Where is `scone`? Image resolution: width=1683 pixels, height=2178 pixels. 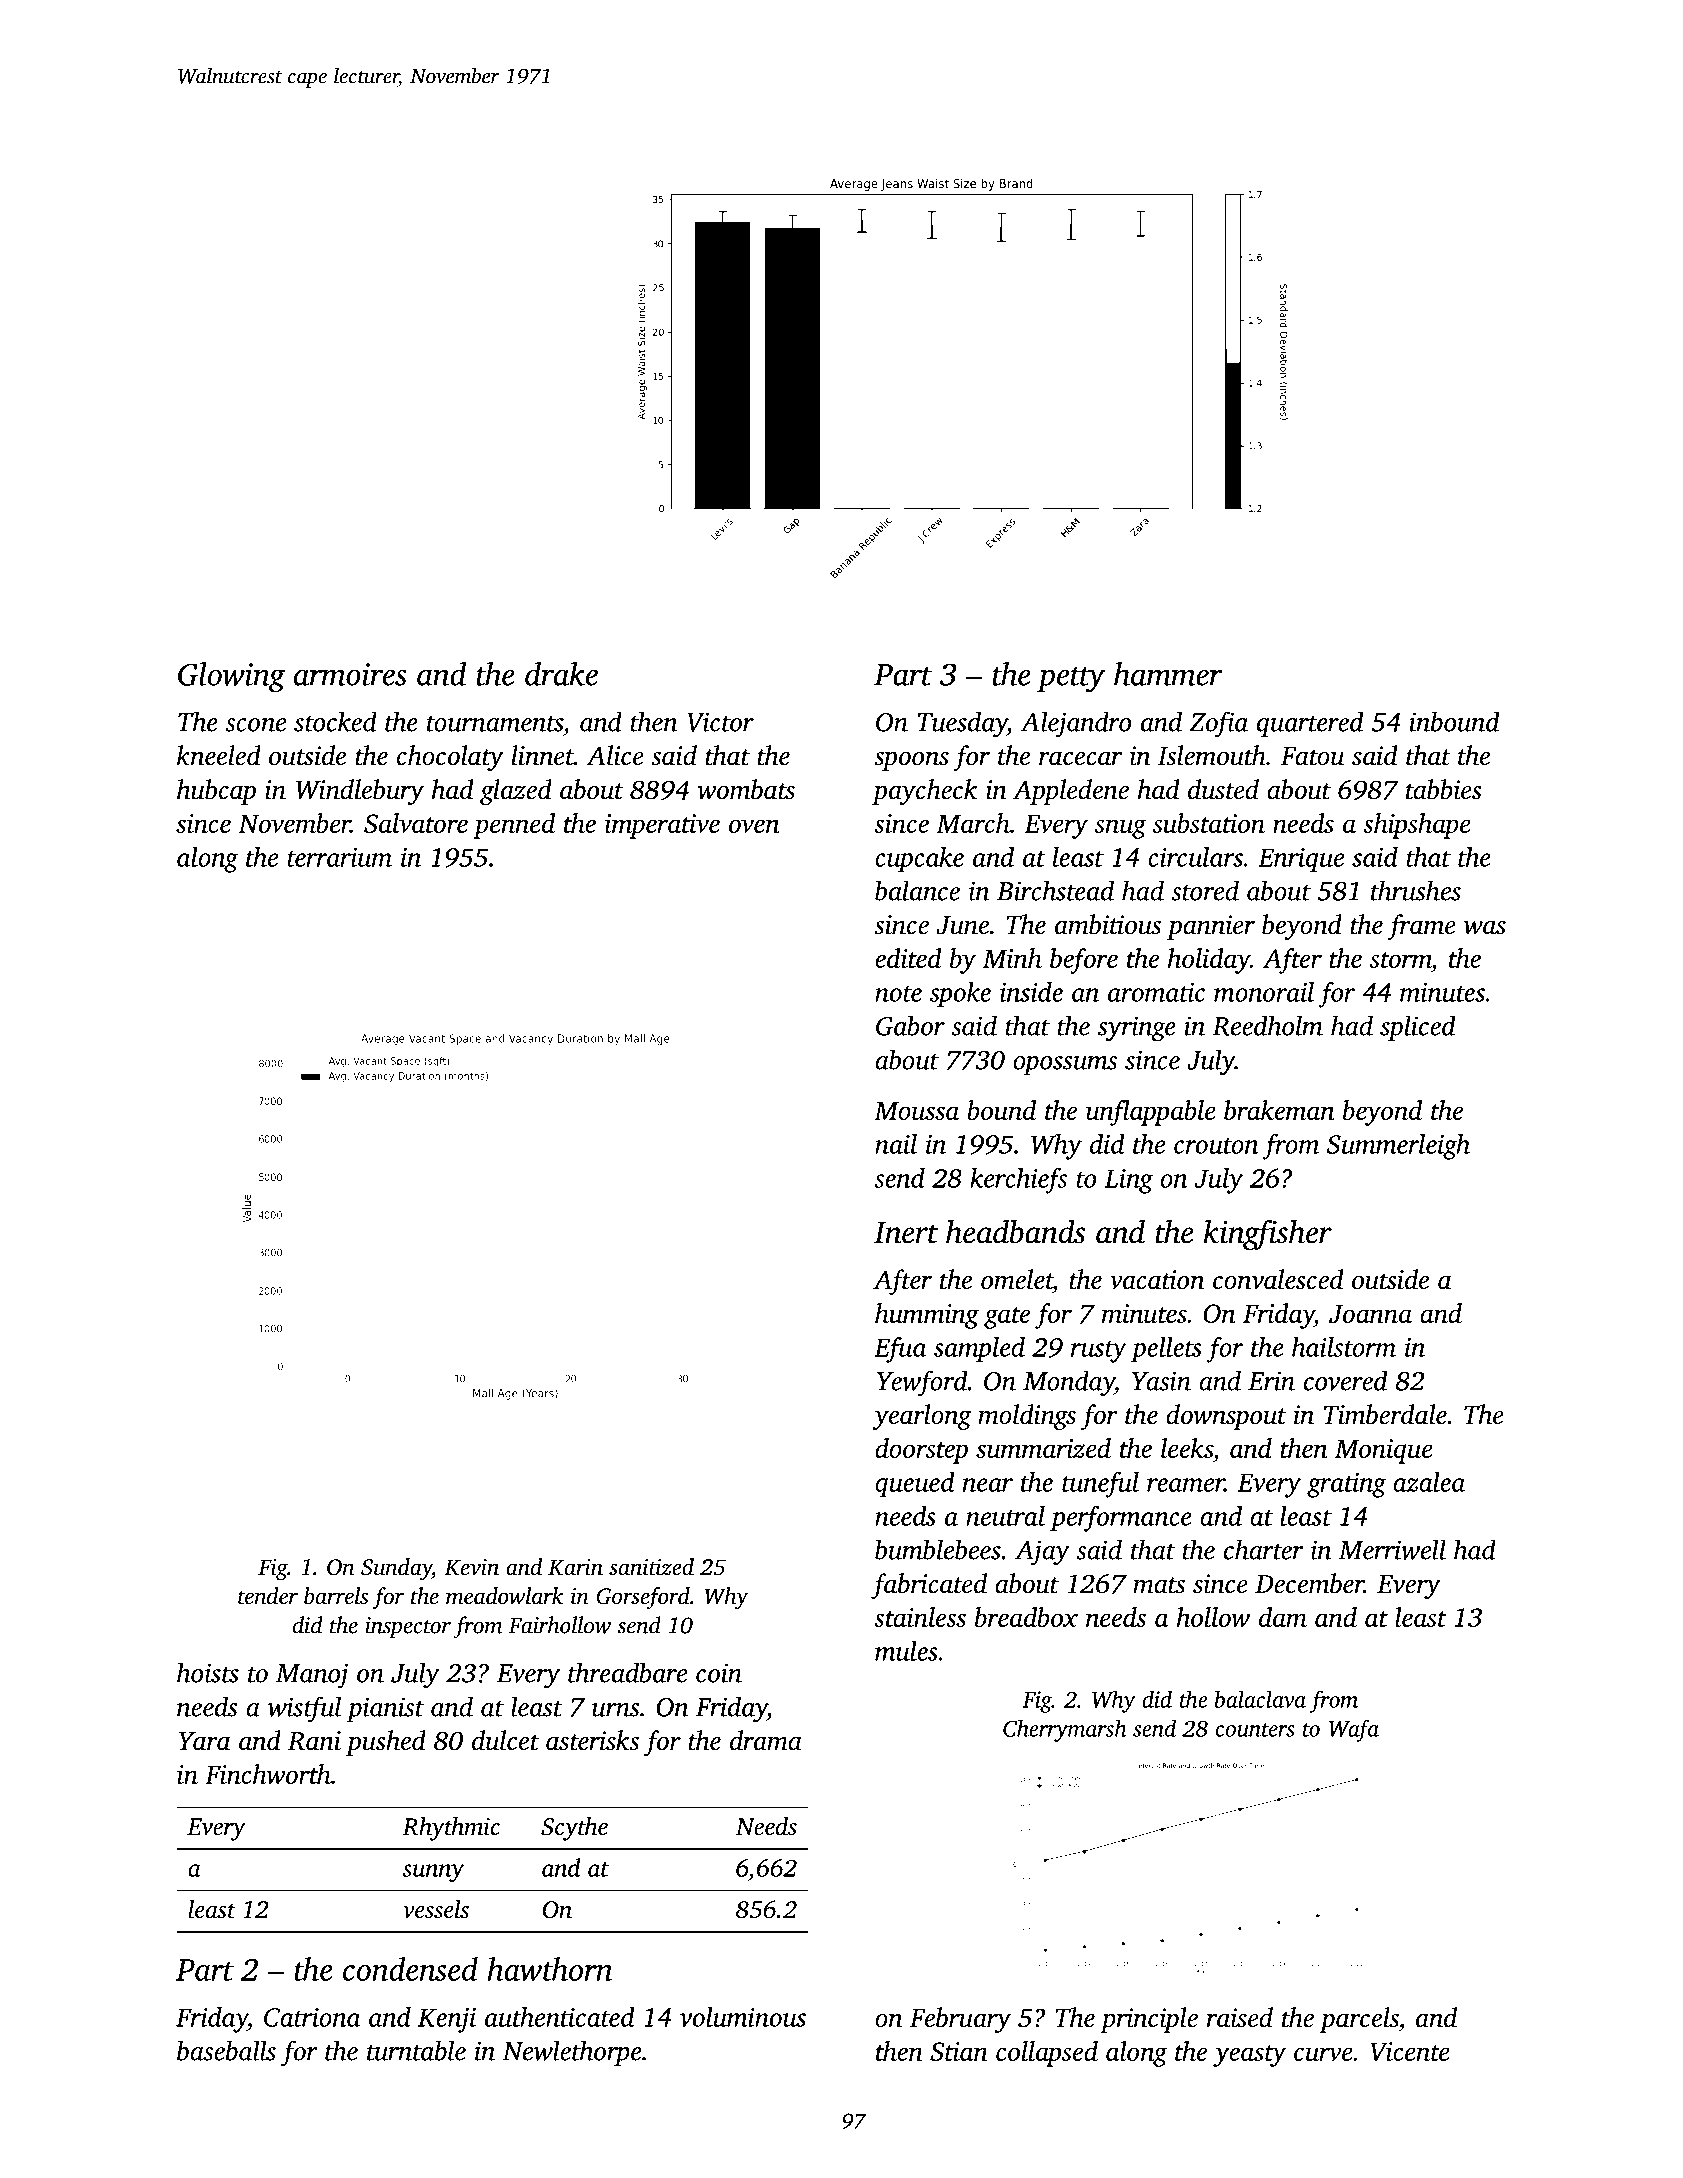 scone is located at coordinates (255, 725).
